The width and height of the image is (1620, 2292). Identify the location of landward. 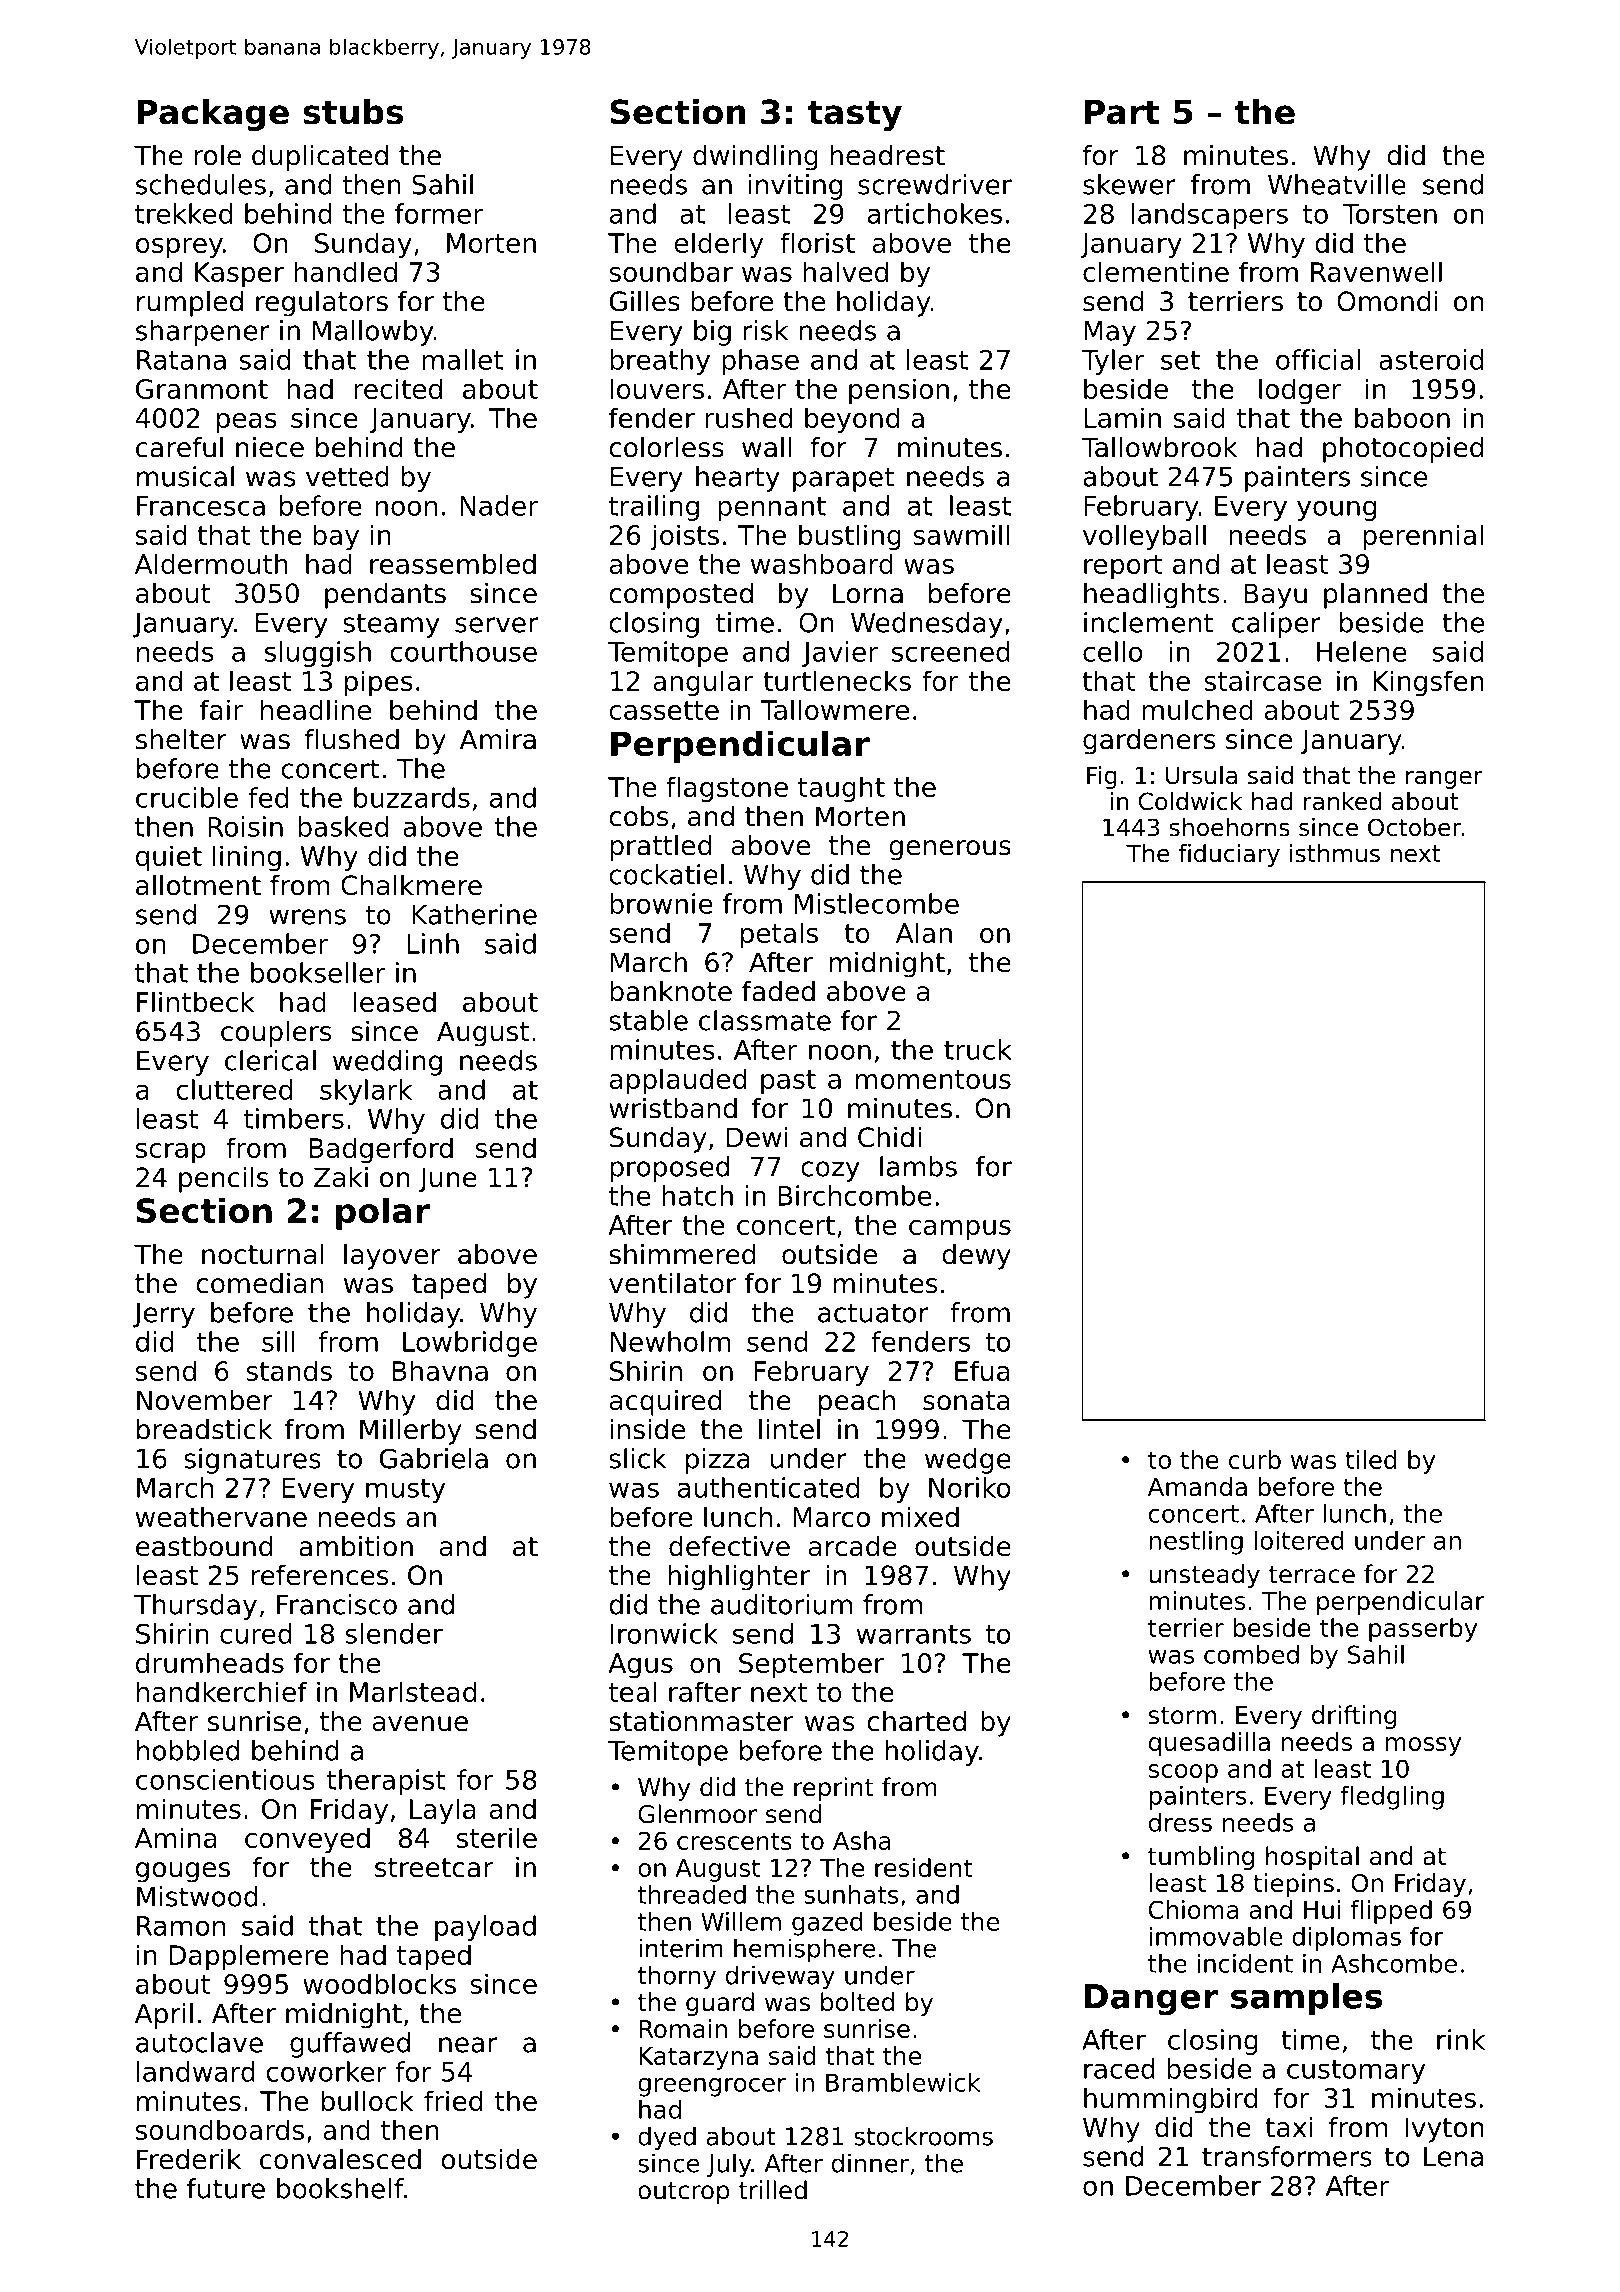
(196, 2071).
